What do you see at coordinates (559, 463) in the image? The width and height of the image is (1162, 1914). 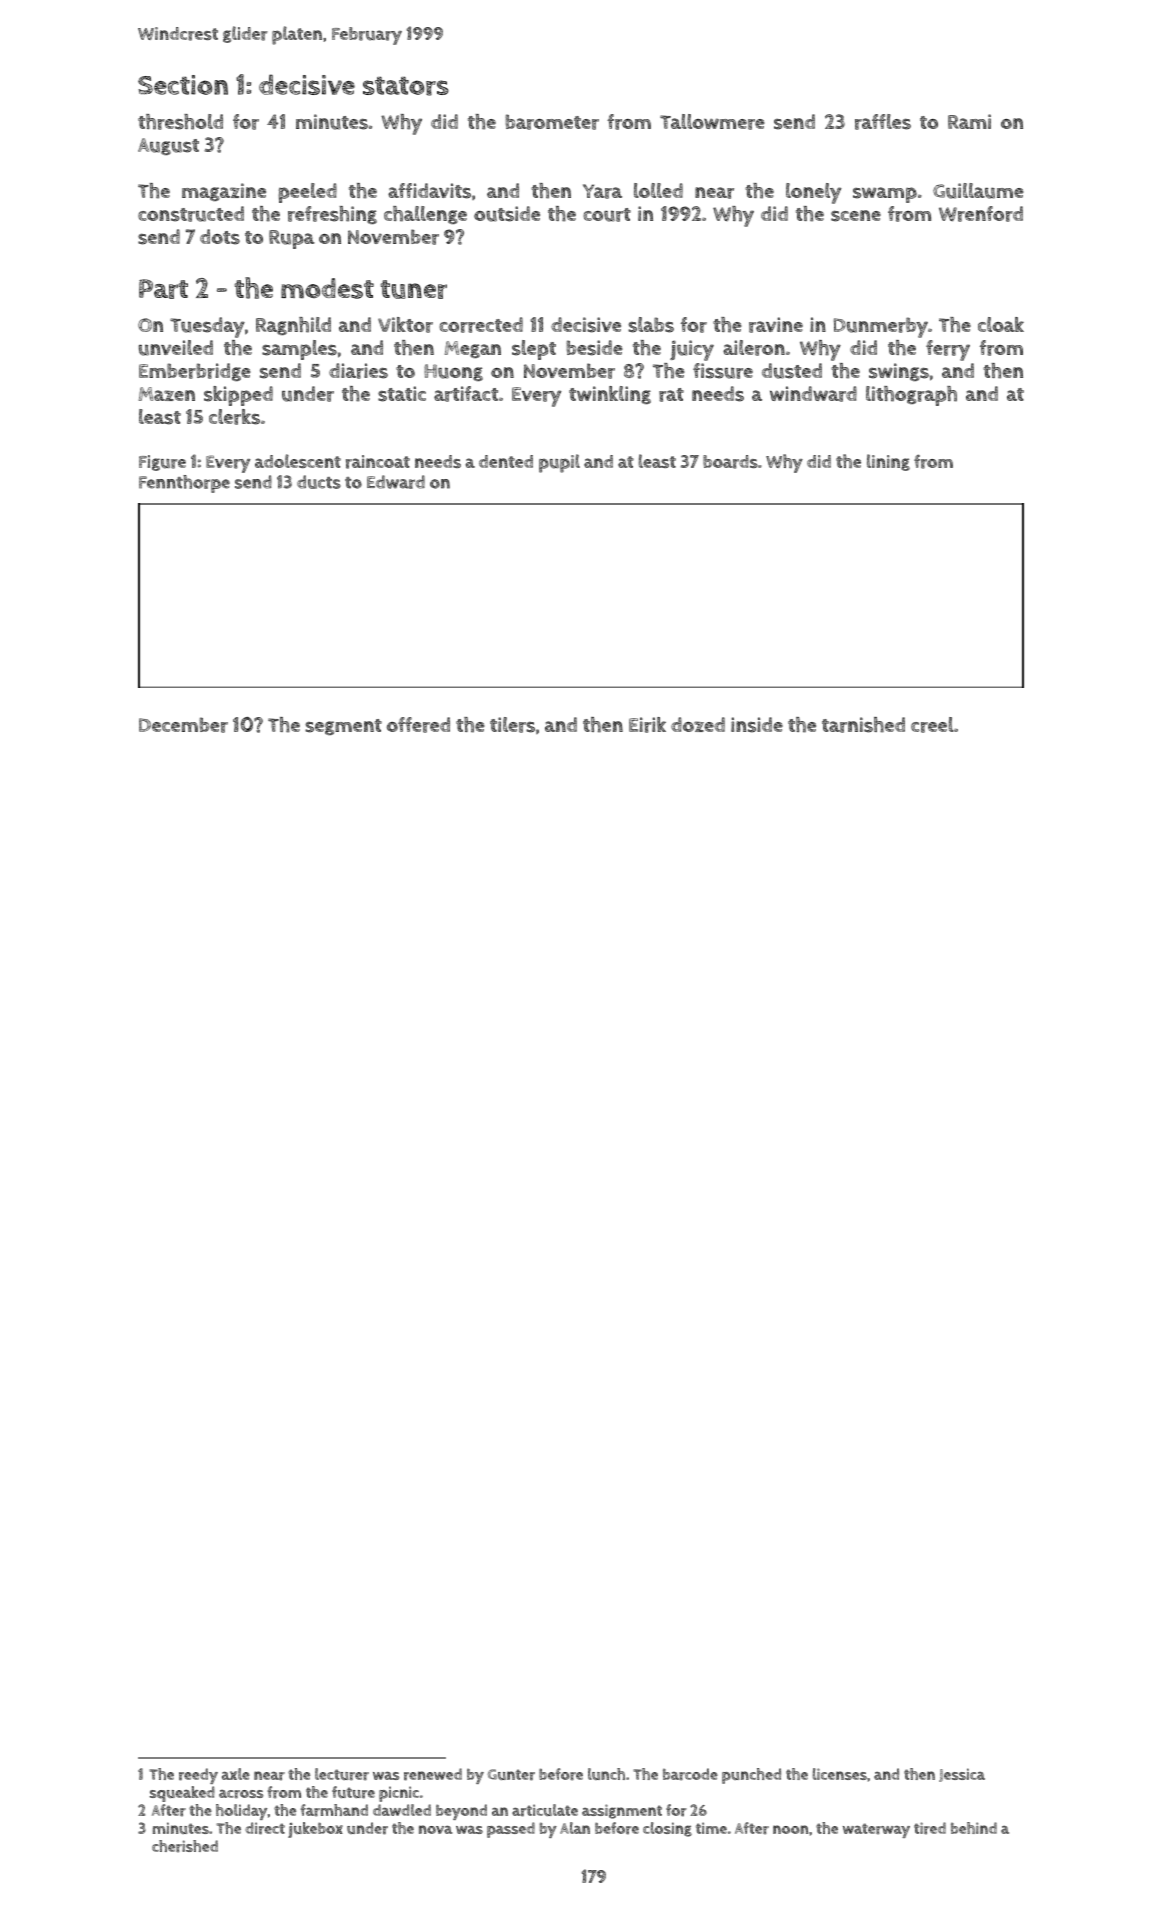 I see `pupil` at bounding box center [559, 463].
